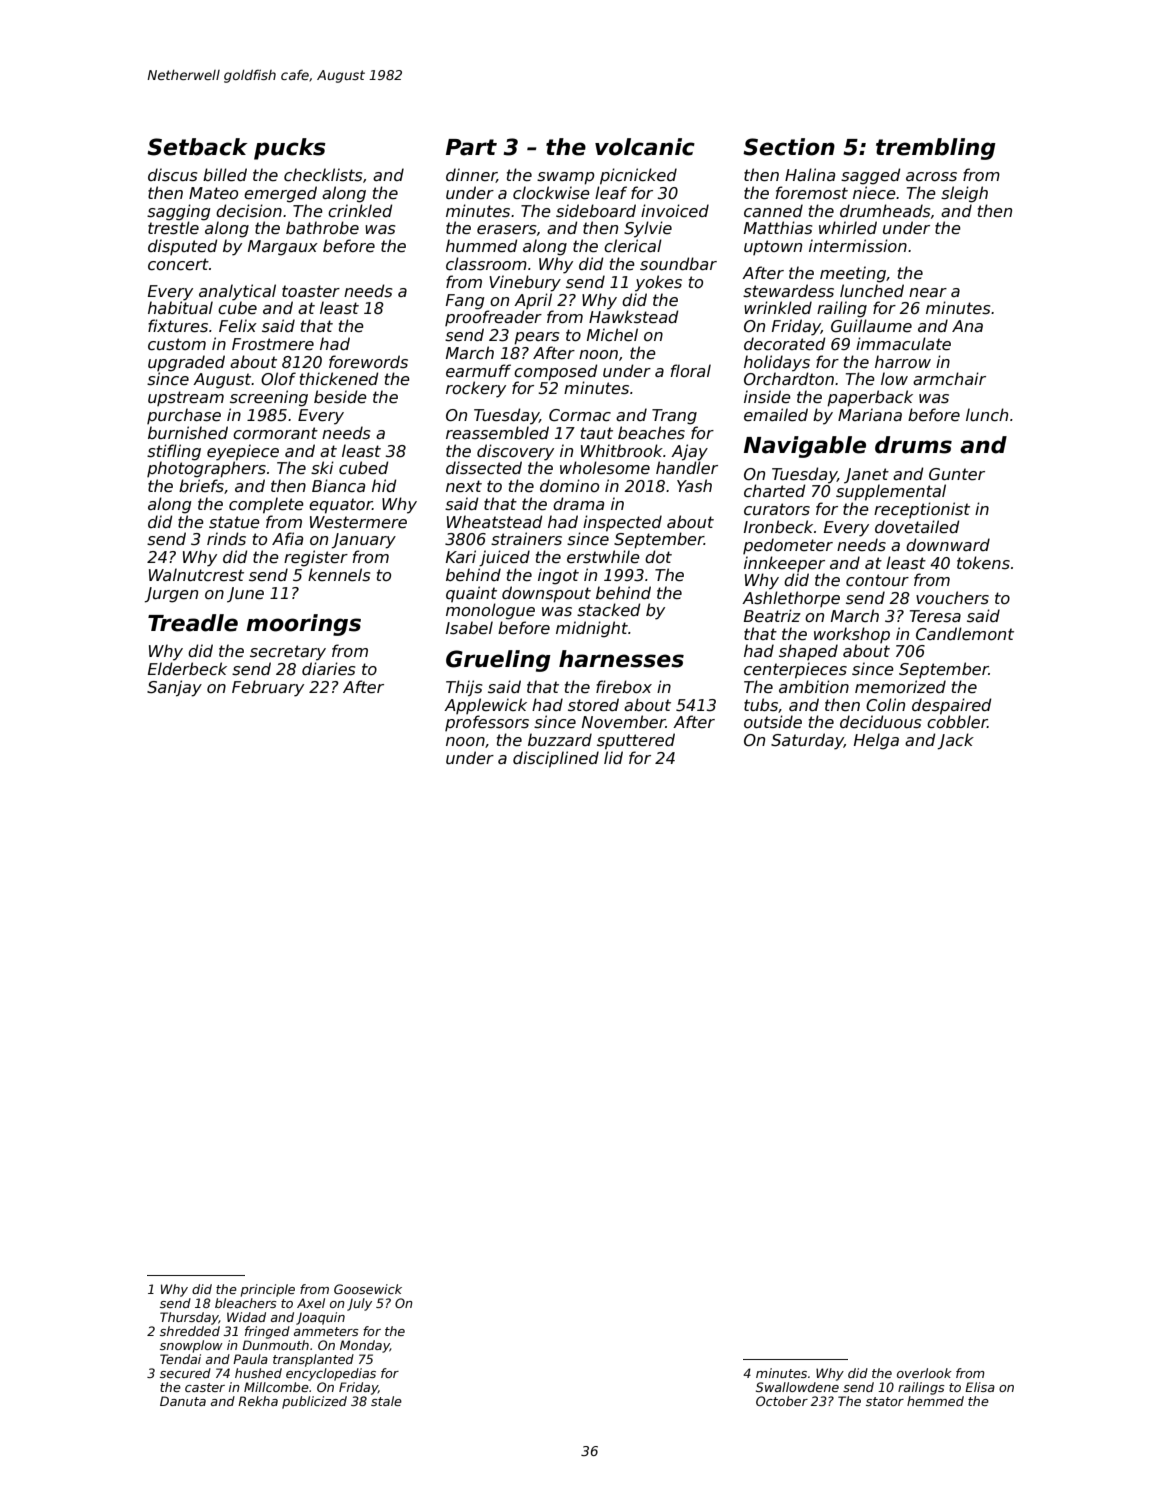 This image has width=1163, height=1505. I want to click on sputtered, so click(636, 741).
